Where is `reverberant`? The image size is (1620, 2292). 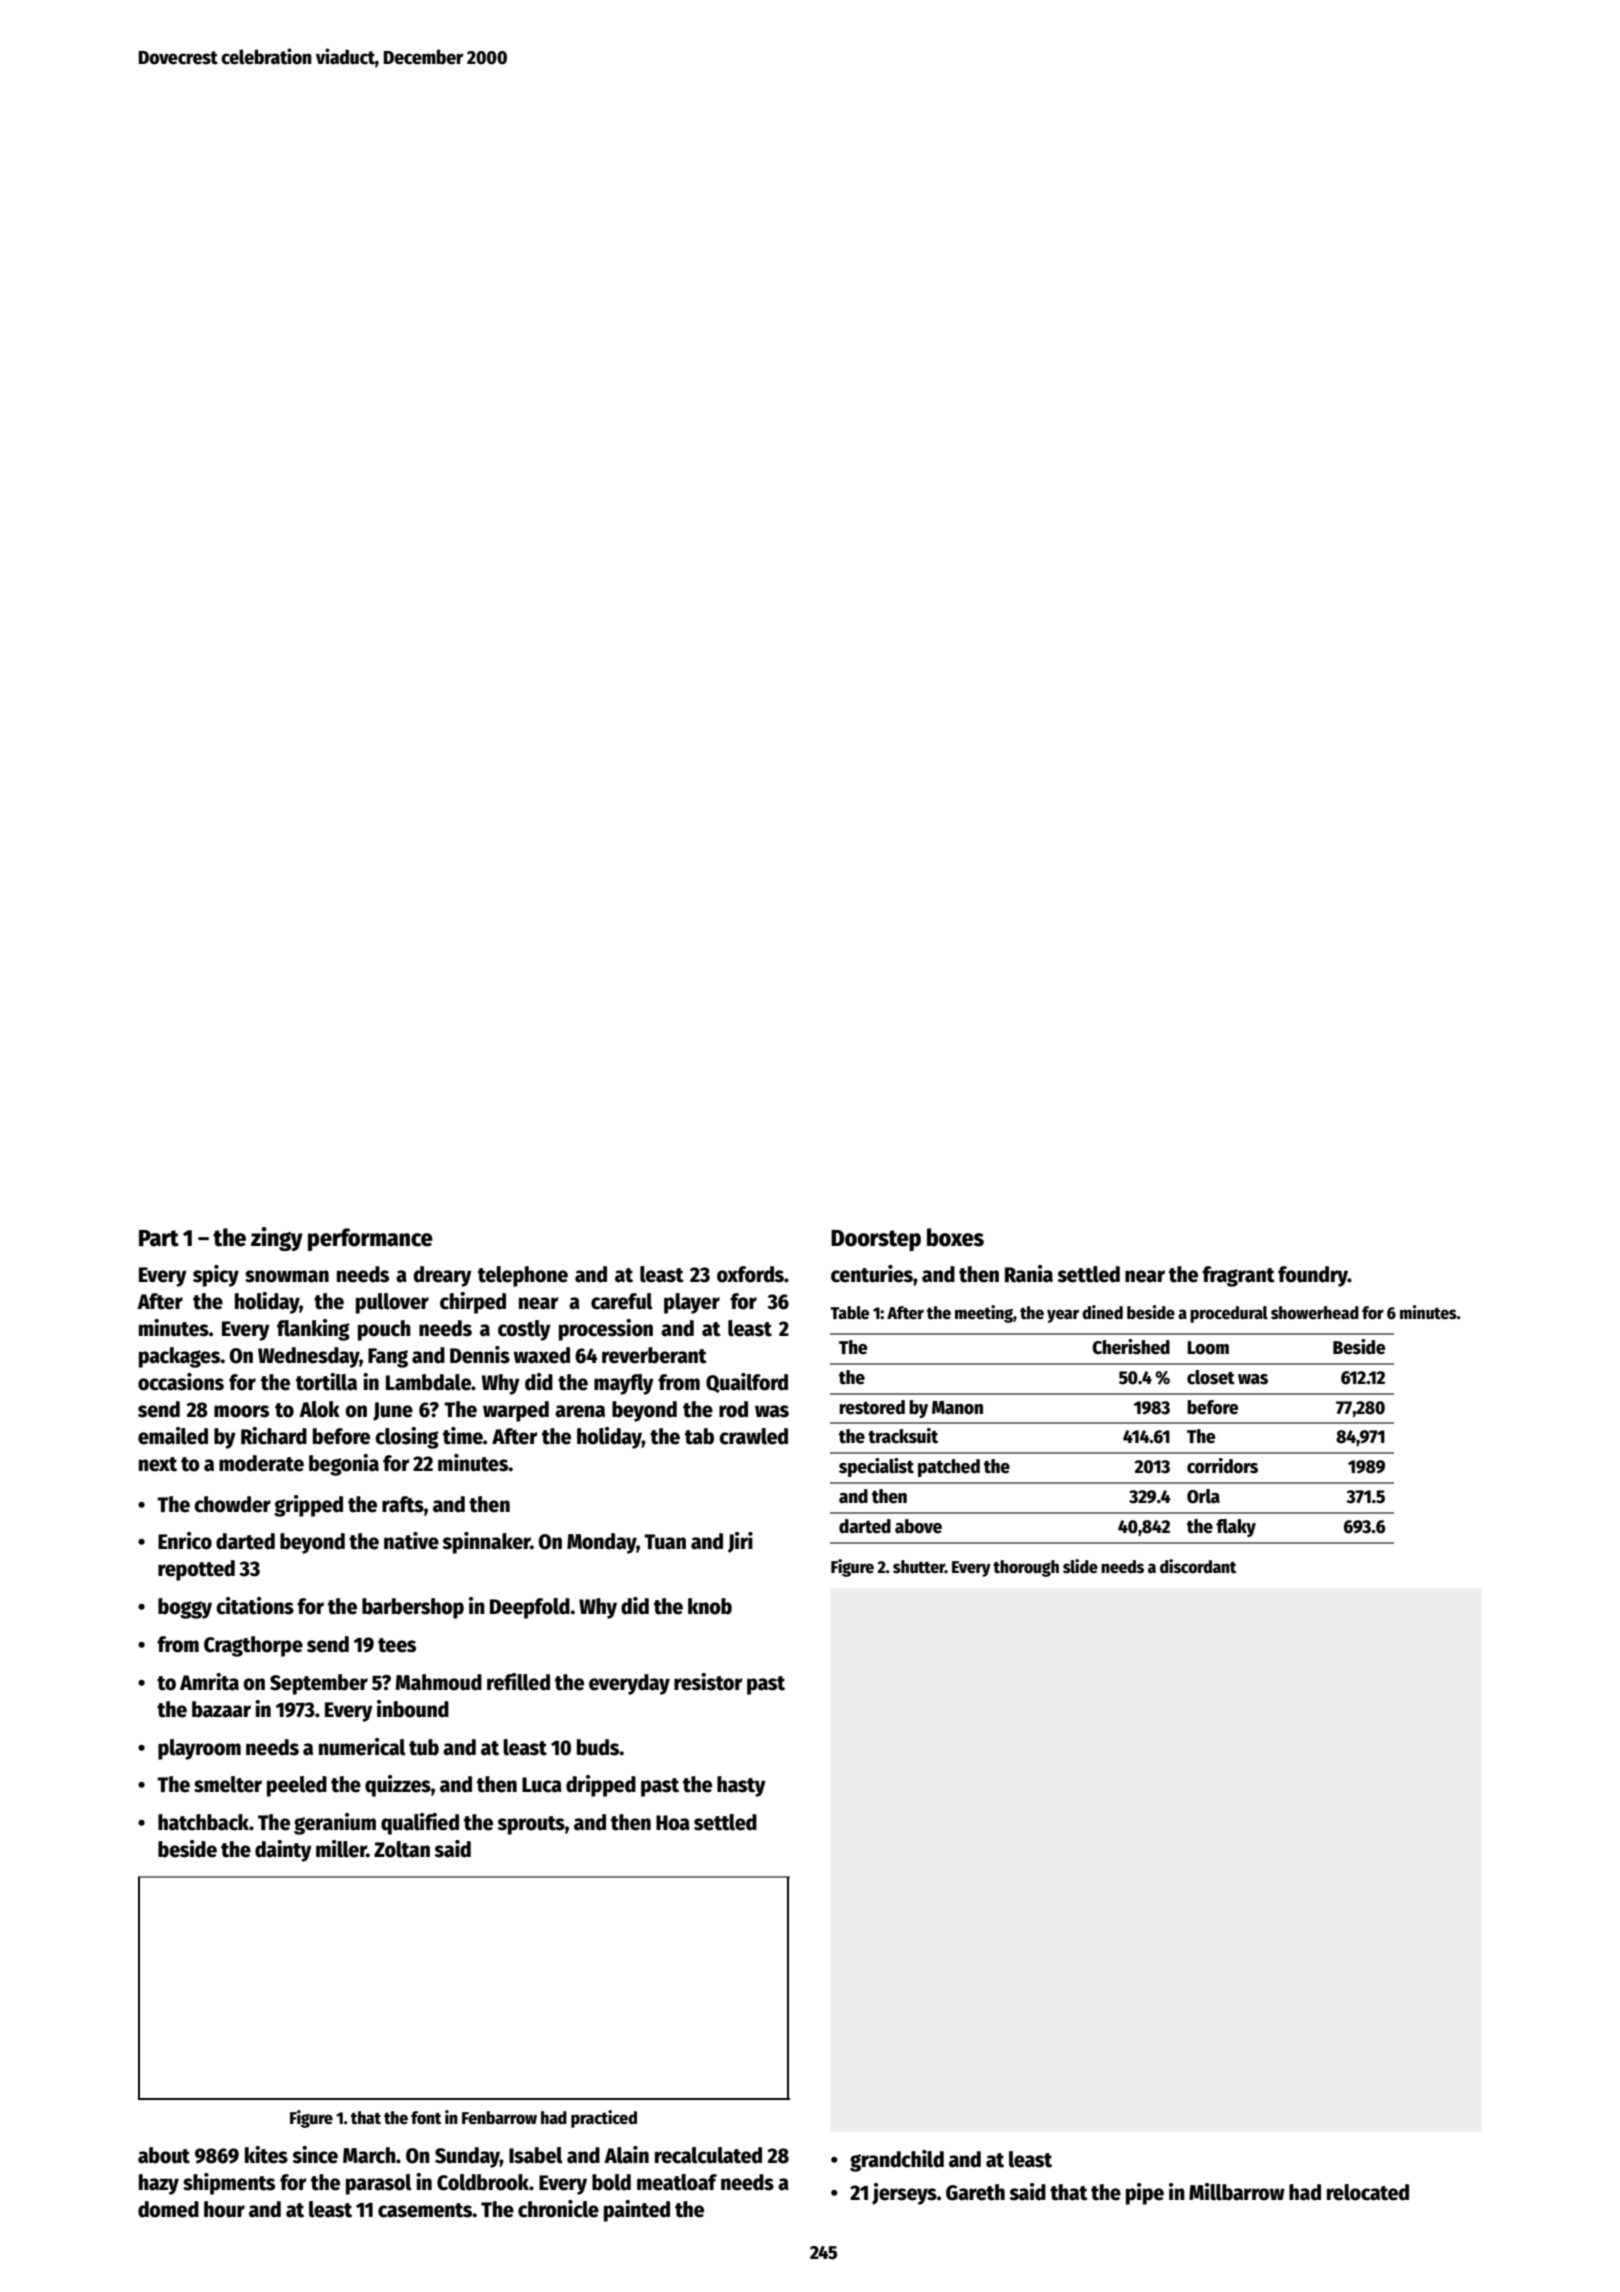
reverberant is located at coordinates (654, 1355).
